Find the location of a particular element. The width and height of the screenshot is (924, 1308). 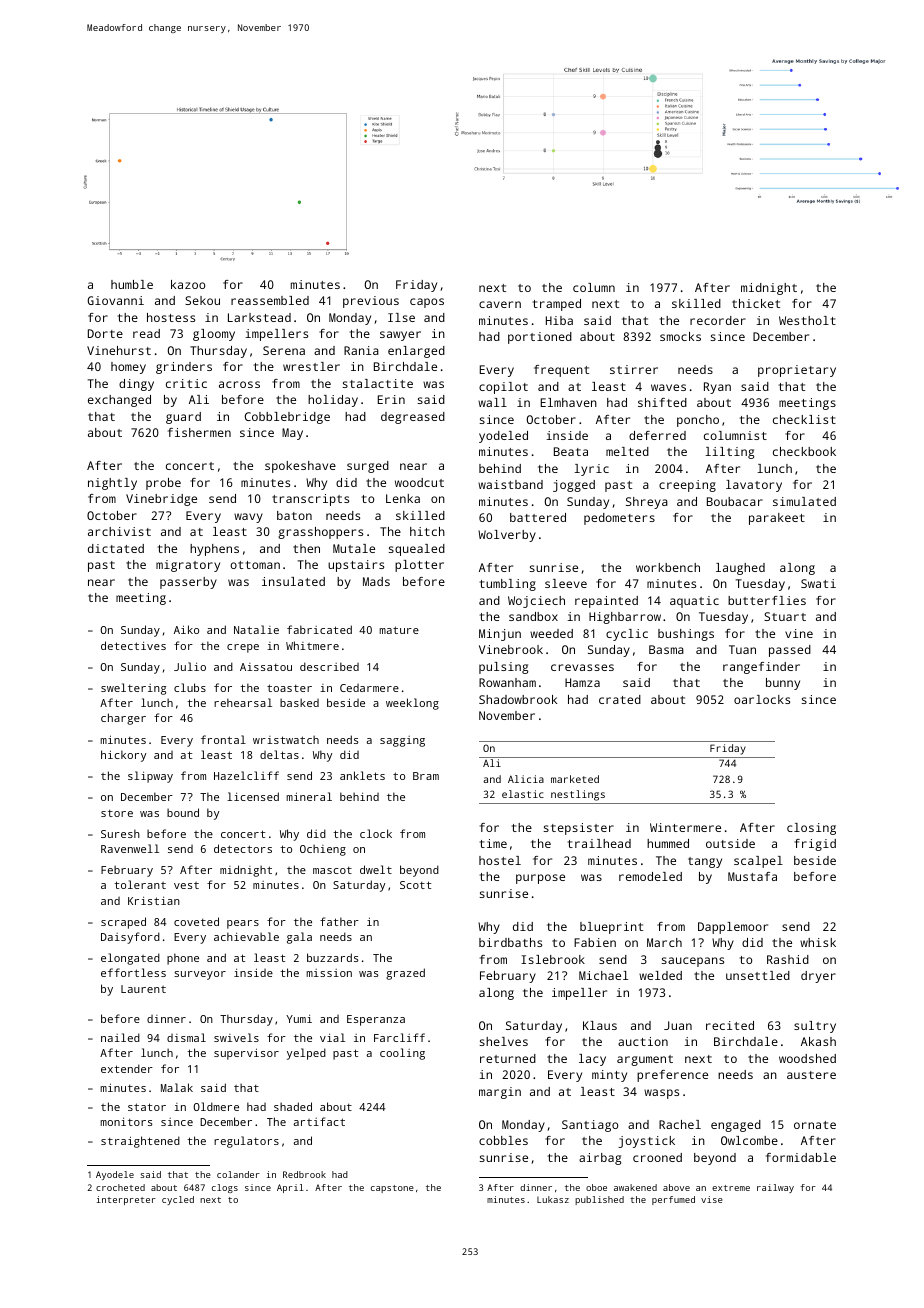

guard is located at coordinates (183, 418).
